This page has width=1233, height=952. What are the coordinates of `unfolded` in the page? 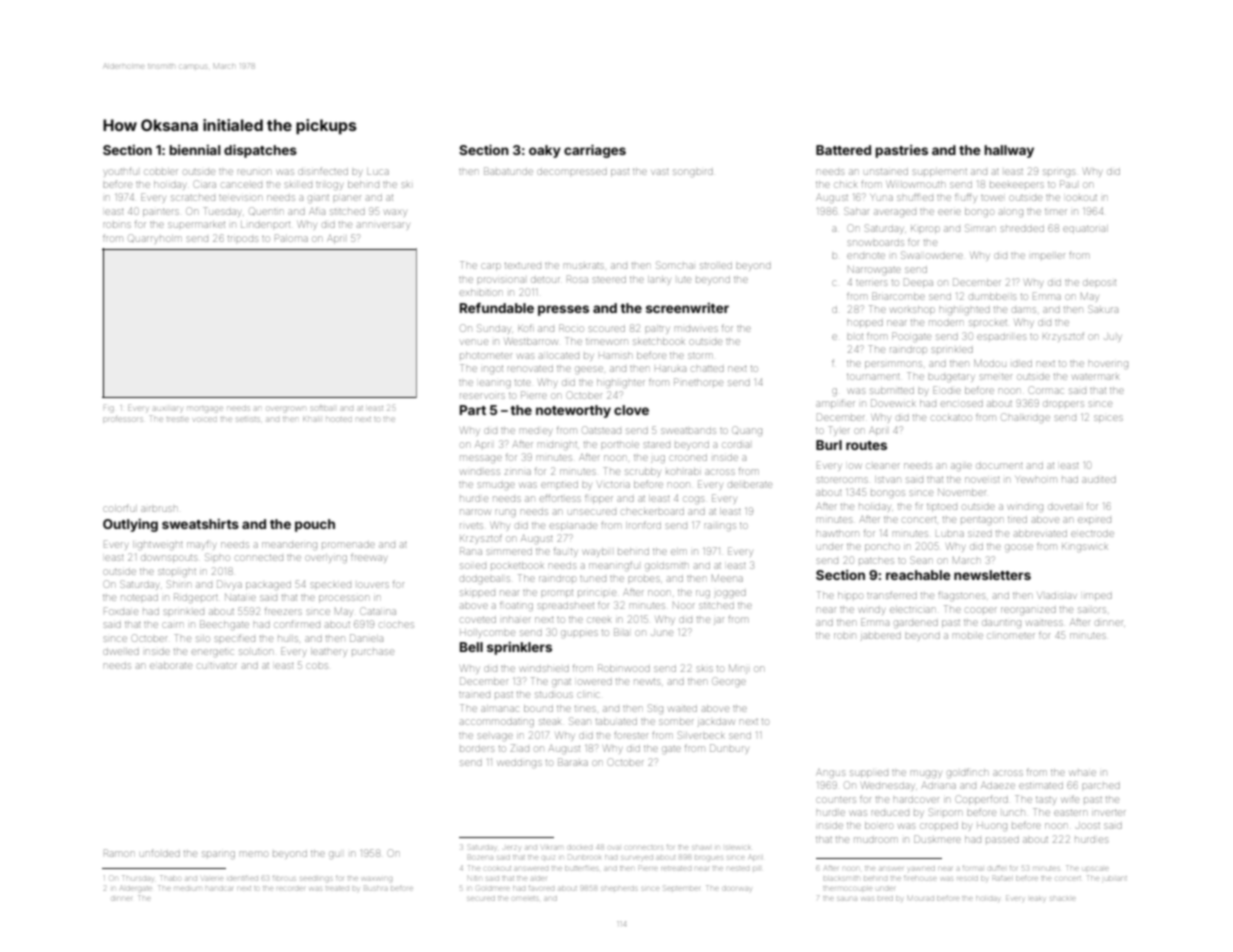 It's located at (160, 853).
